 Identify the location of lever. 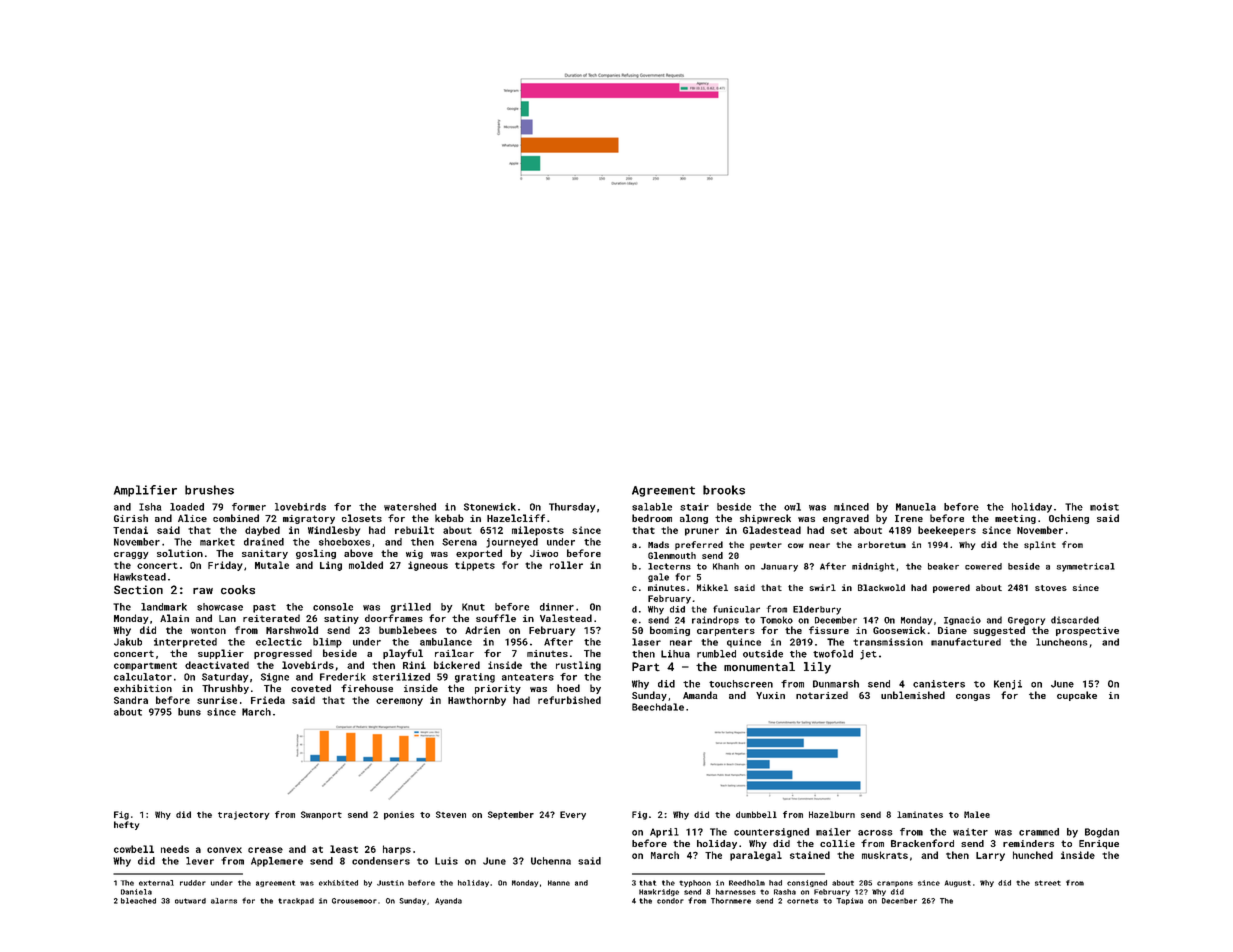
(200, 861).
